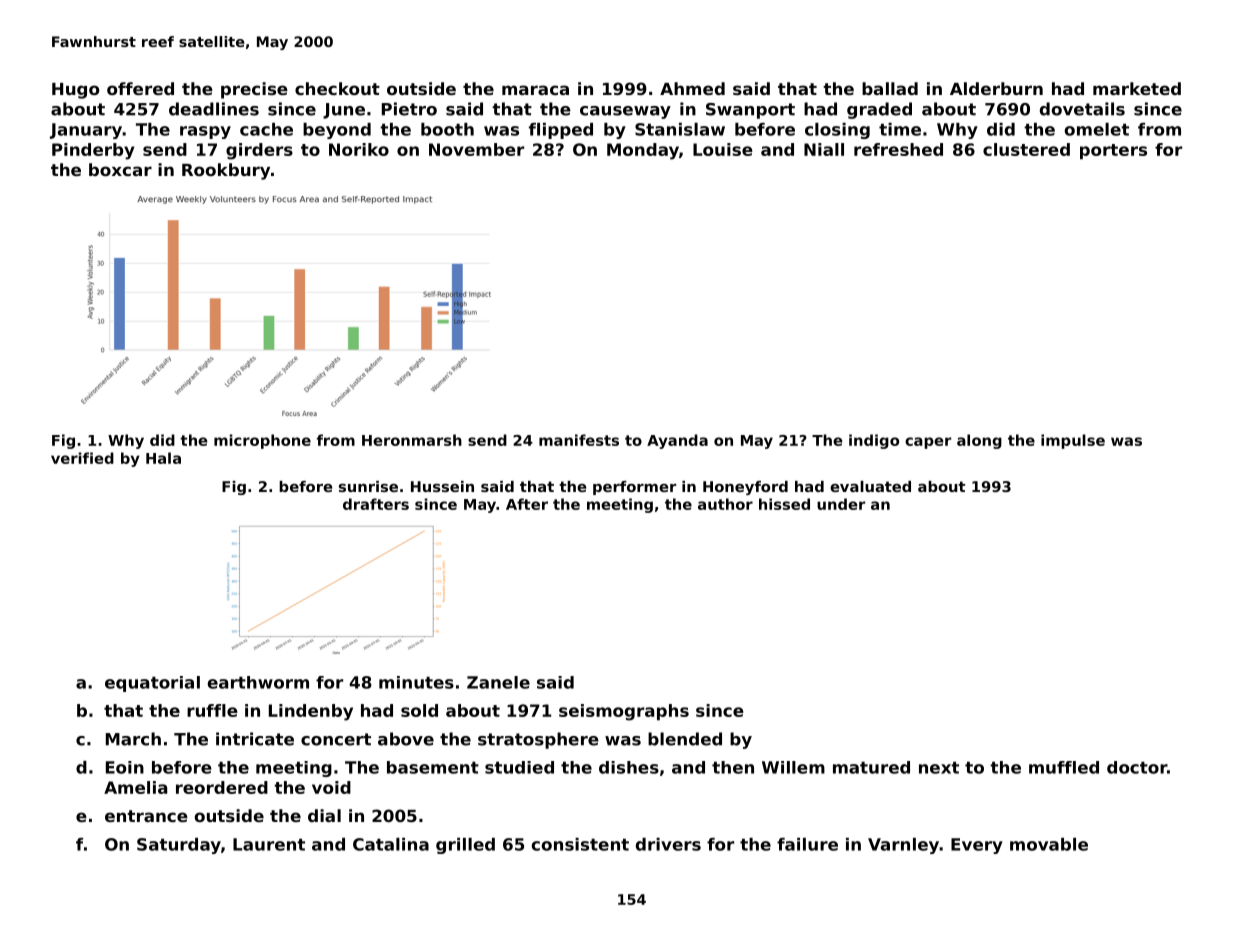  Describe the element at coordinates (677, 441) in the screenshot. I see `Ayanda` at that location.
